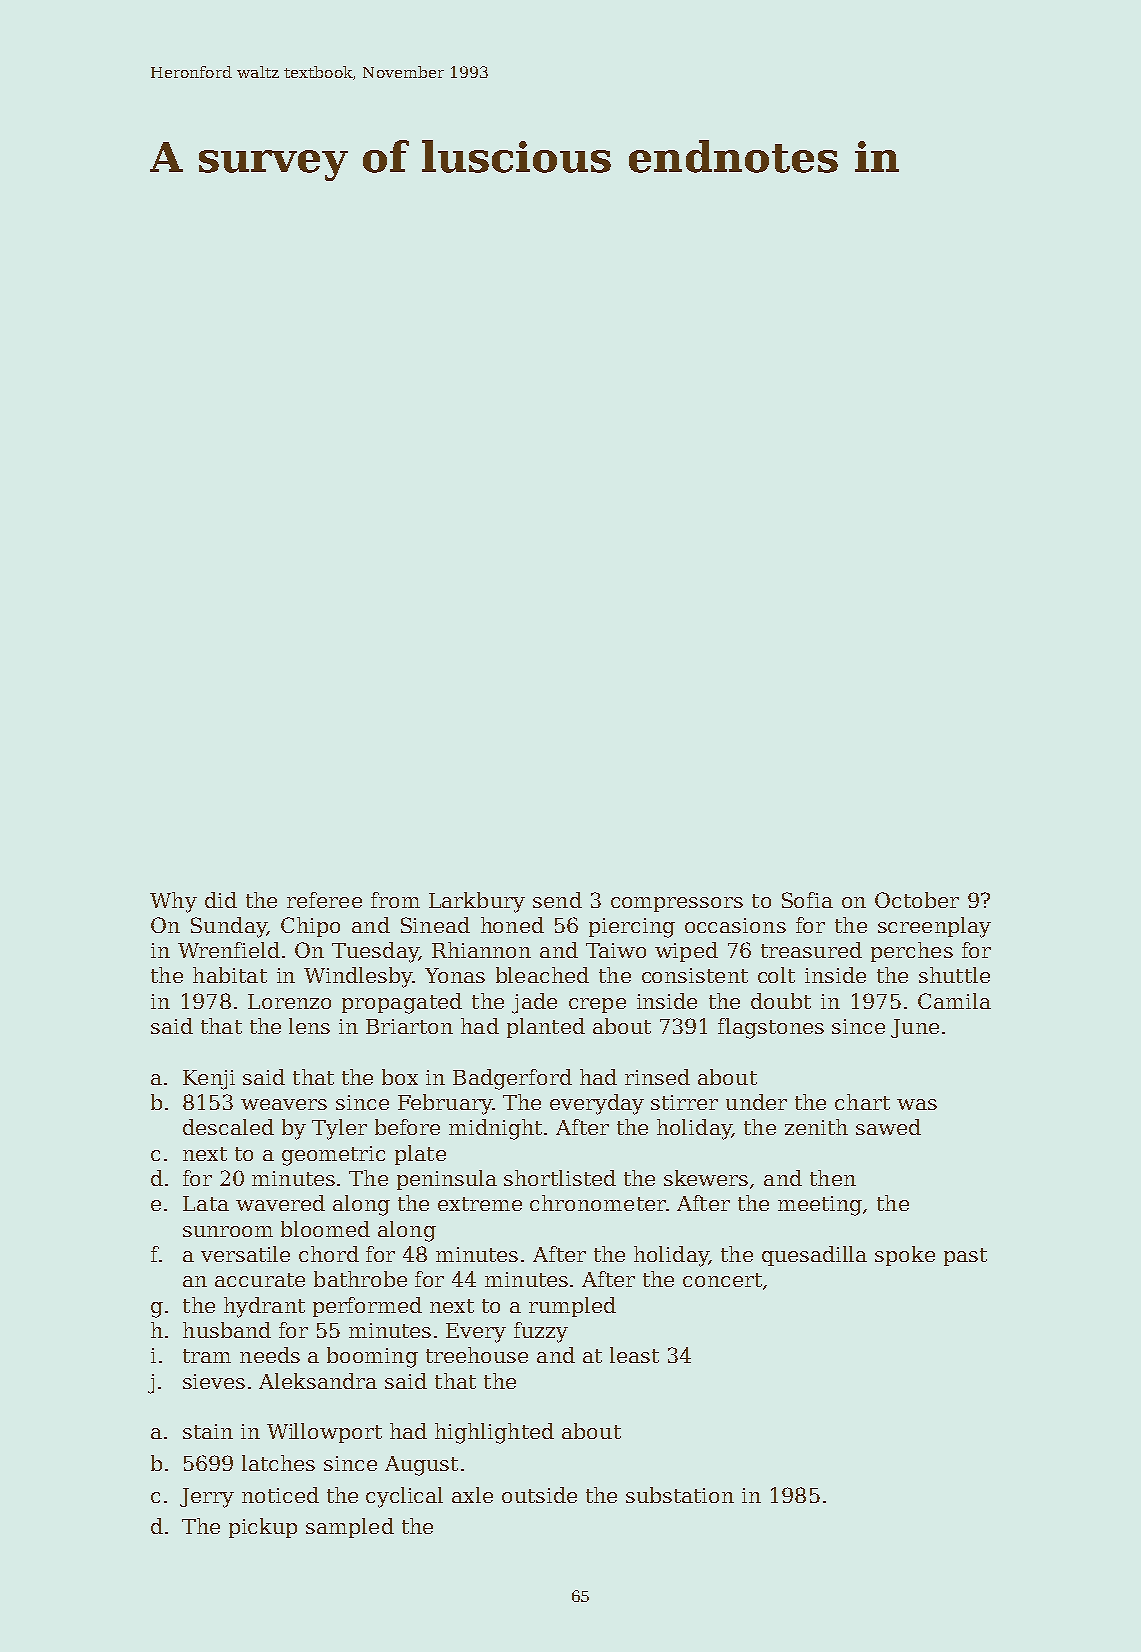  Describe the element at coordinates (560, 1178) in the document. I see `shortlisted` at that location.
